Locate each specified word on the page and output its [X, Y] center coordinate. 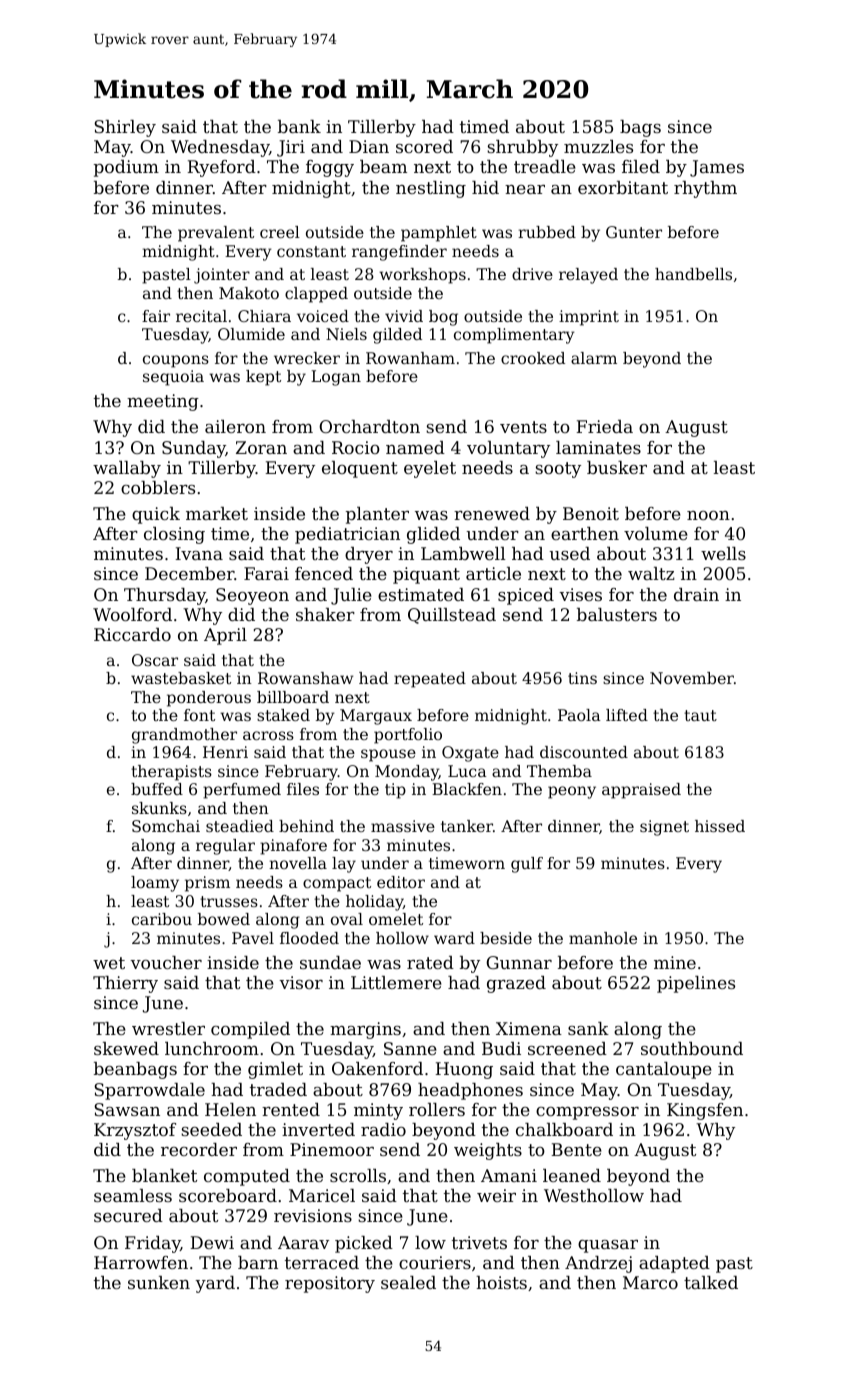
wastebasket [181, 678]
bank [299, 126]
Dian [369, 146]
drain [696, 594]
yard [215, 1284]
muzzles [598, 146]
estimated [421, 594]
